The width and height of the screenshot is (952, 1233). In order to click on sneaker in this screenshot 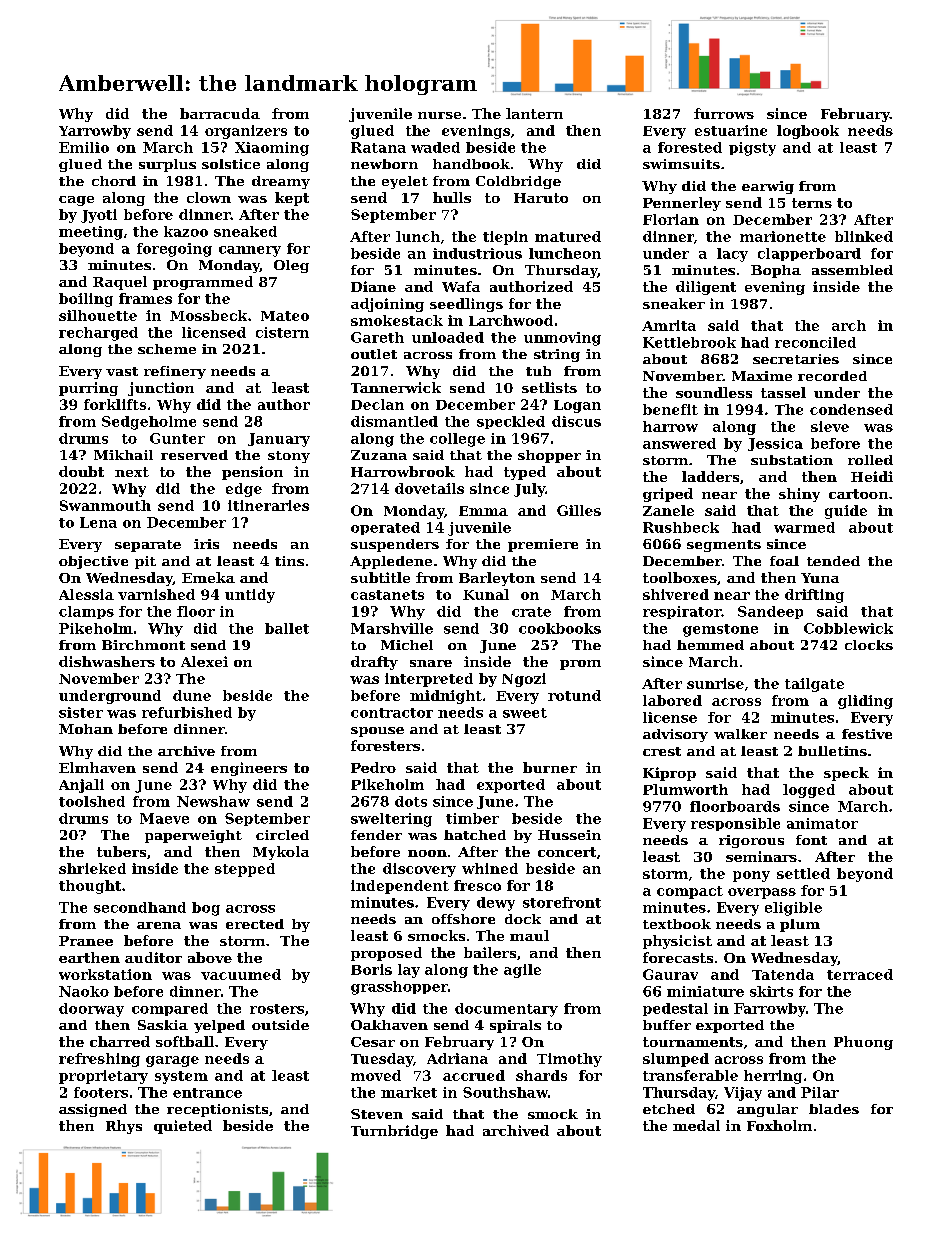, I will do `click(674, 303)`.
